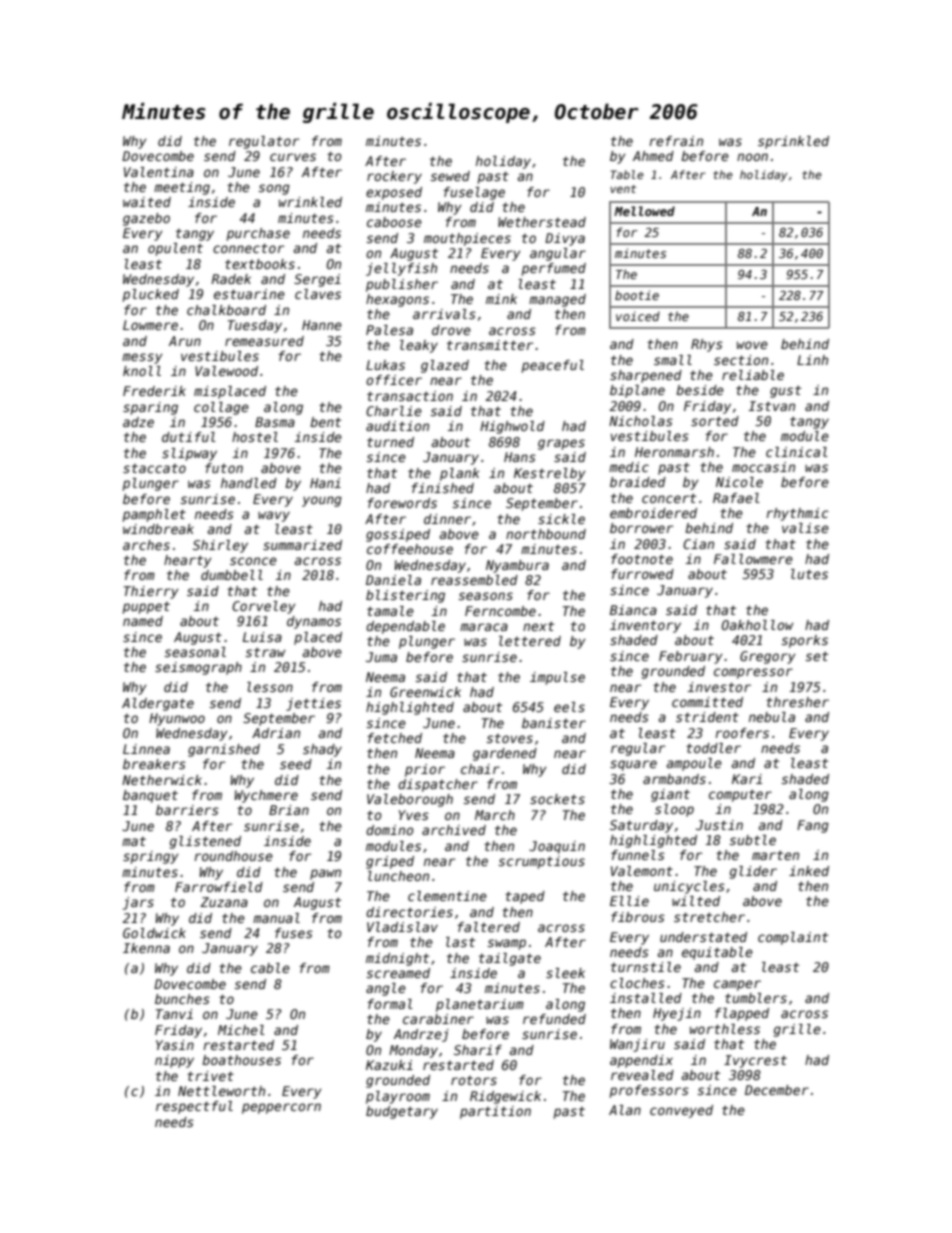 Image resolution: width=952 pixels, height=1233 pixels. Describe the element at coordinates (550, 474) in the page. I see `Kestrelby` at that location.
